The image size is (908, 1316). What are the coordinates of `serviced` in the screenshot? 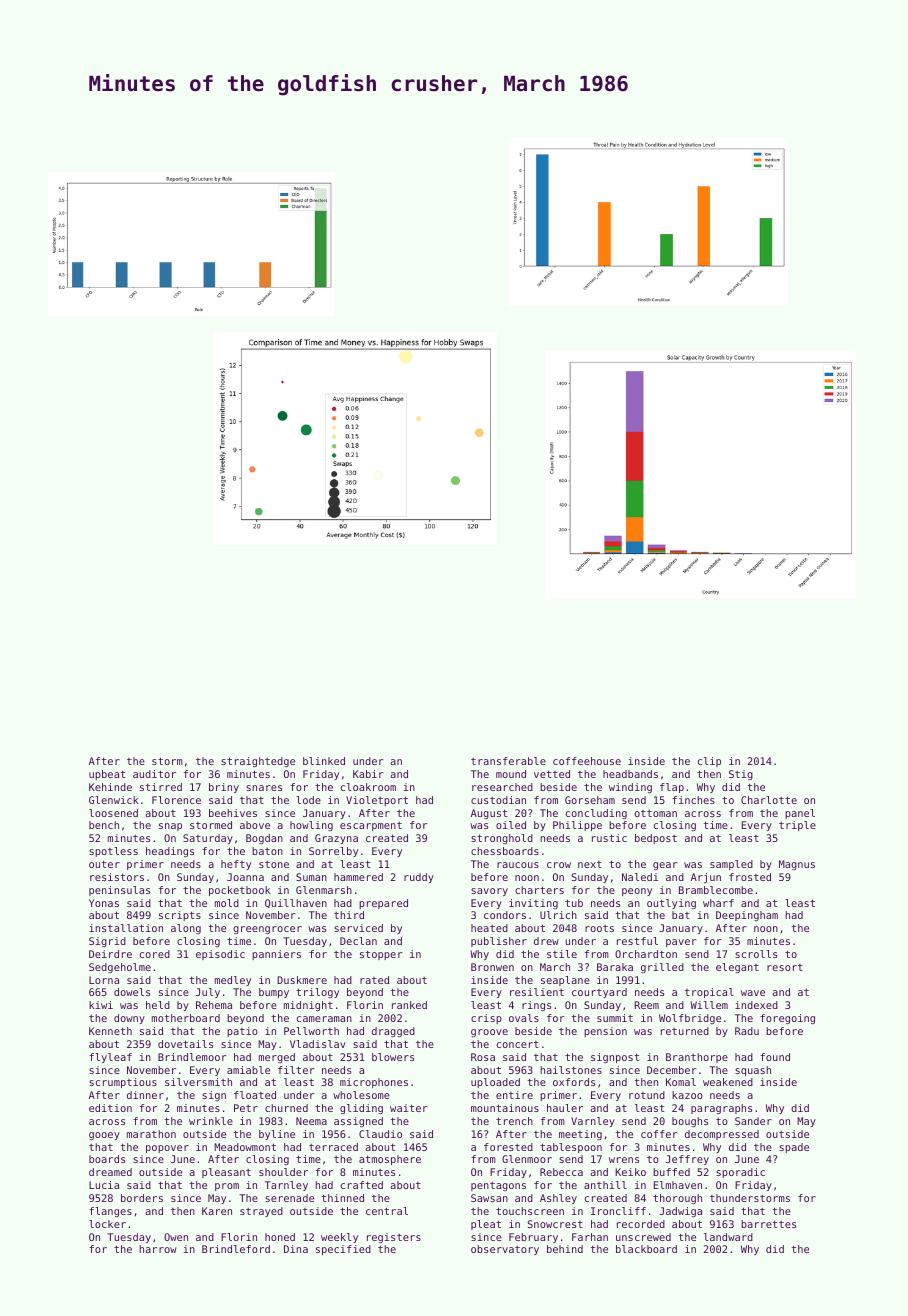 It's located at (358, 928).
